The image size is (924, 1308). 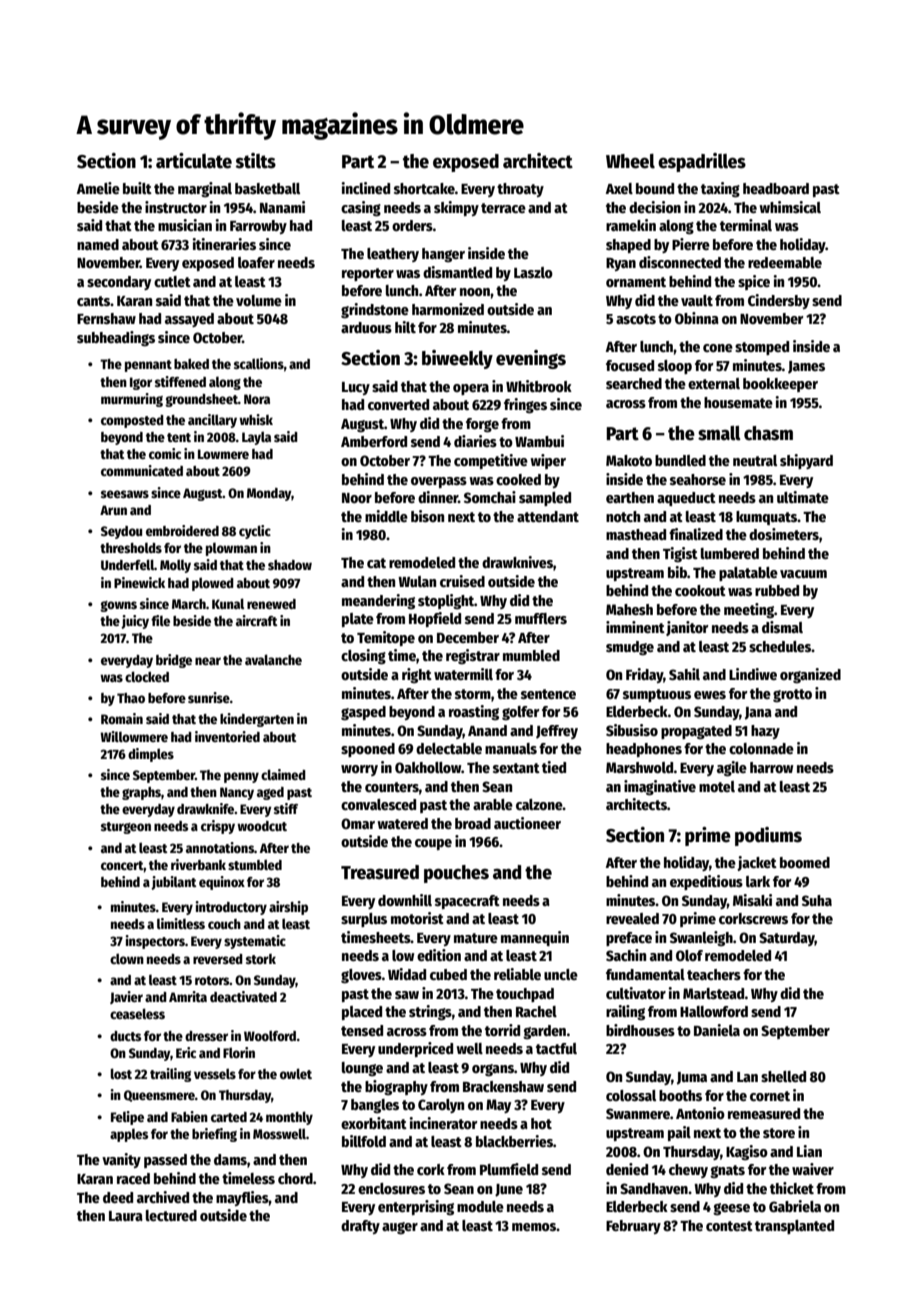 What do you see at coordinates (171, 1215) in the image?
I see `lectured` at bounding box center [171, 1215].
